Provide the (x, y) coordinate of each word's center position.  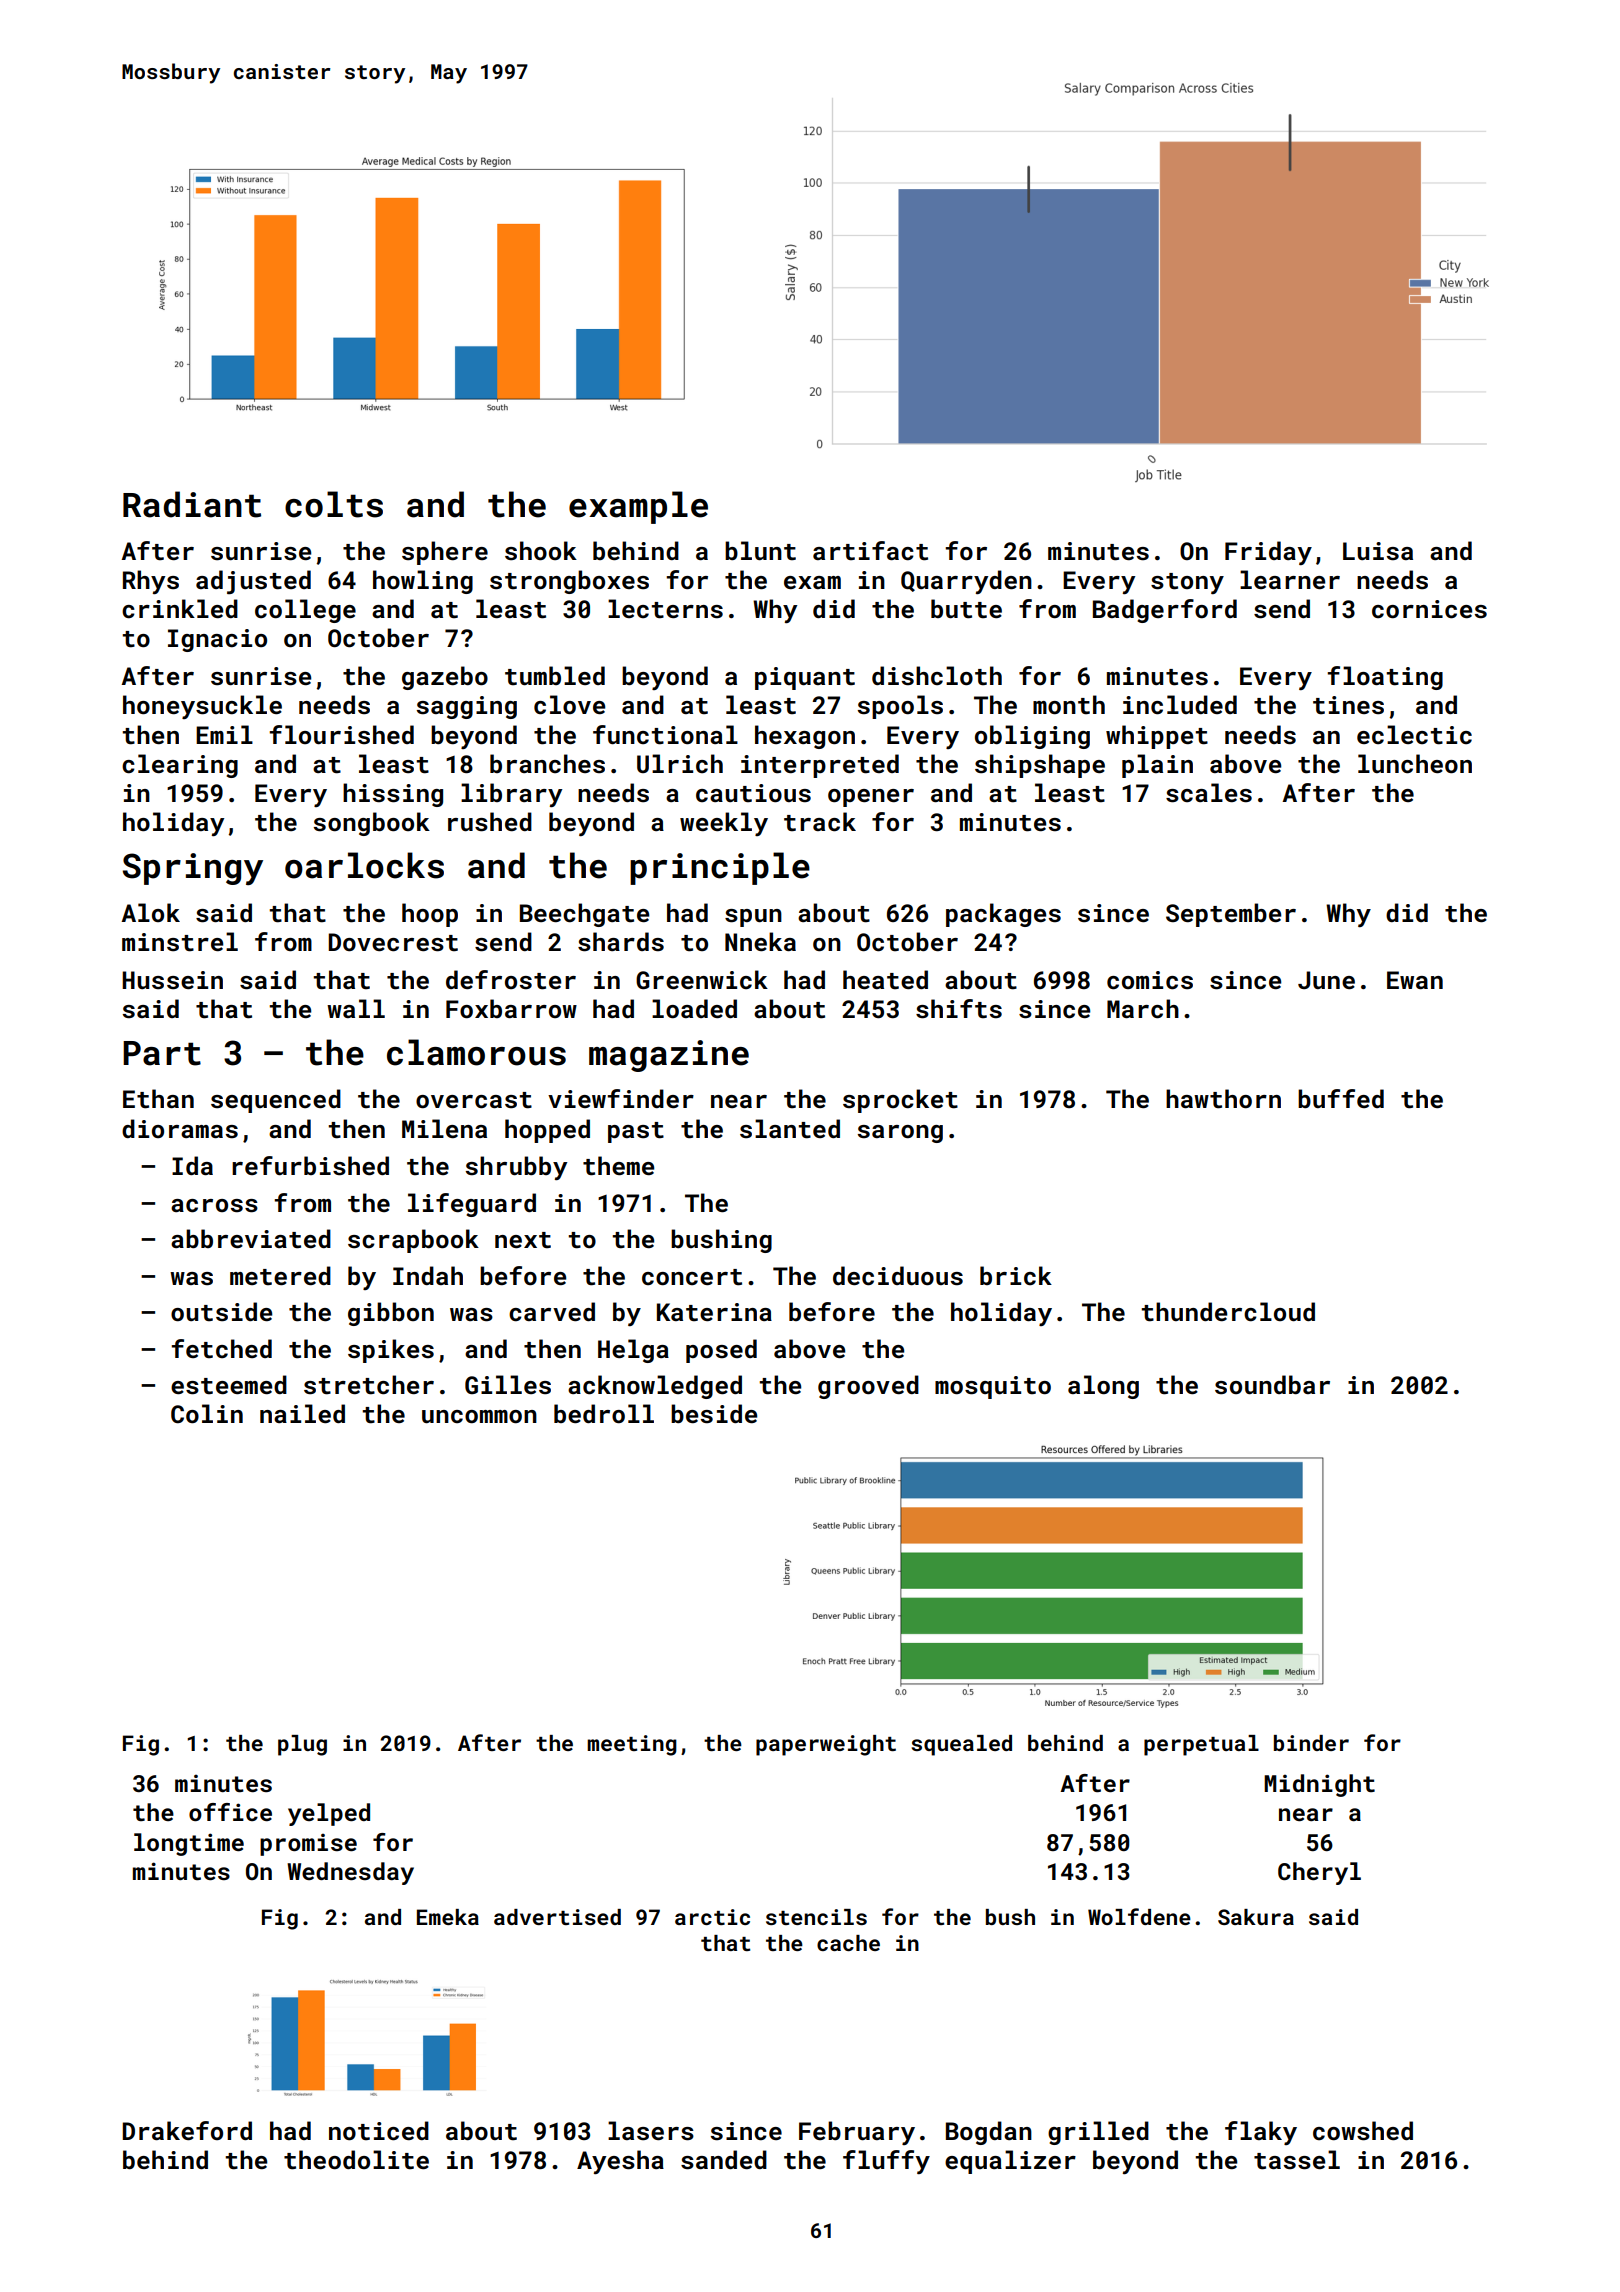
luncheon (1415, 764)
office (230, 1812)
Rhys (151, 582)
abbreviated (251, 1239)
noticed (379, 2131)
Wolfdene (1139, 1916)
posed (721, 1351)
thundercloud (1228, 1312)
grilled (1098, 2133)
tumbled (555, 676)
